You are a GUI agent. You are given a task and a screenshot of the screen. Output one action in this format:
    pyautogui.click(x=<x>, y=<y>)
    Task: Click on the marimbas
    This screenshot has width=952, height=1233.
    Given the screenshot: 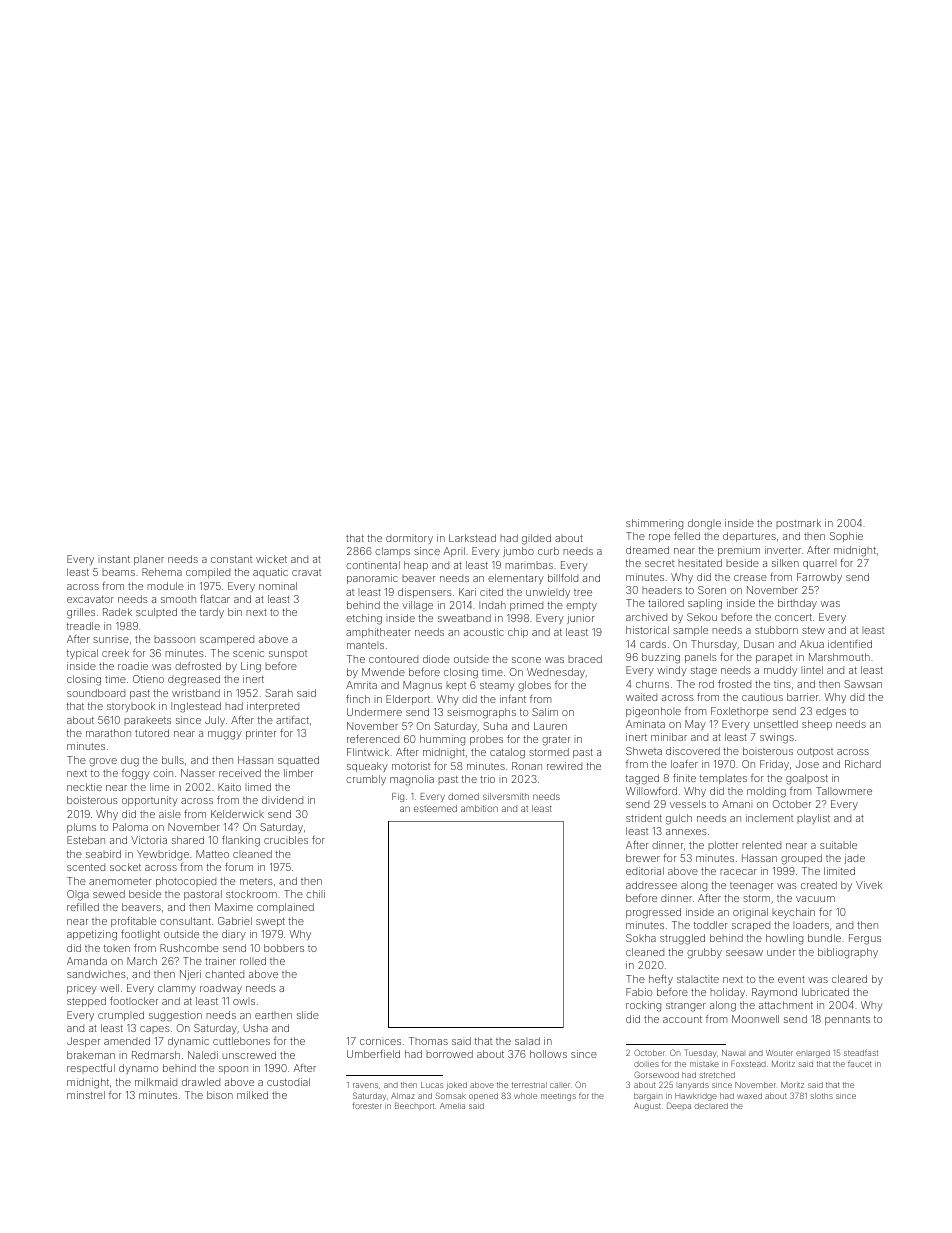 What is the action you would take?
    pyautogui.click(x=529, y=565)
